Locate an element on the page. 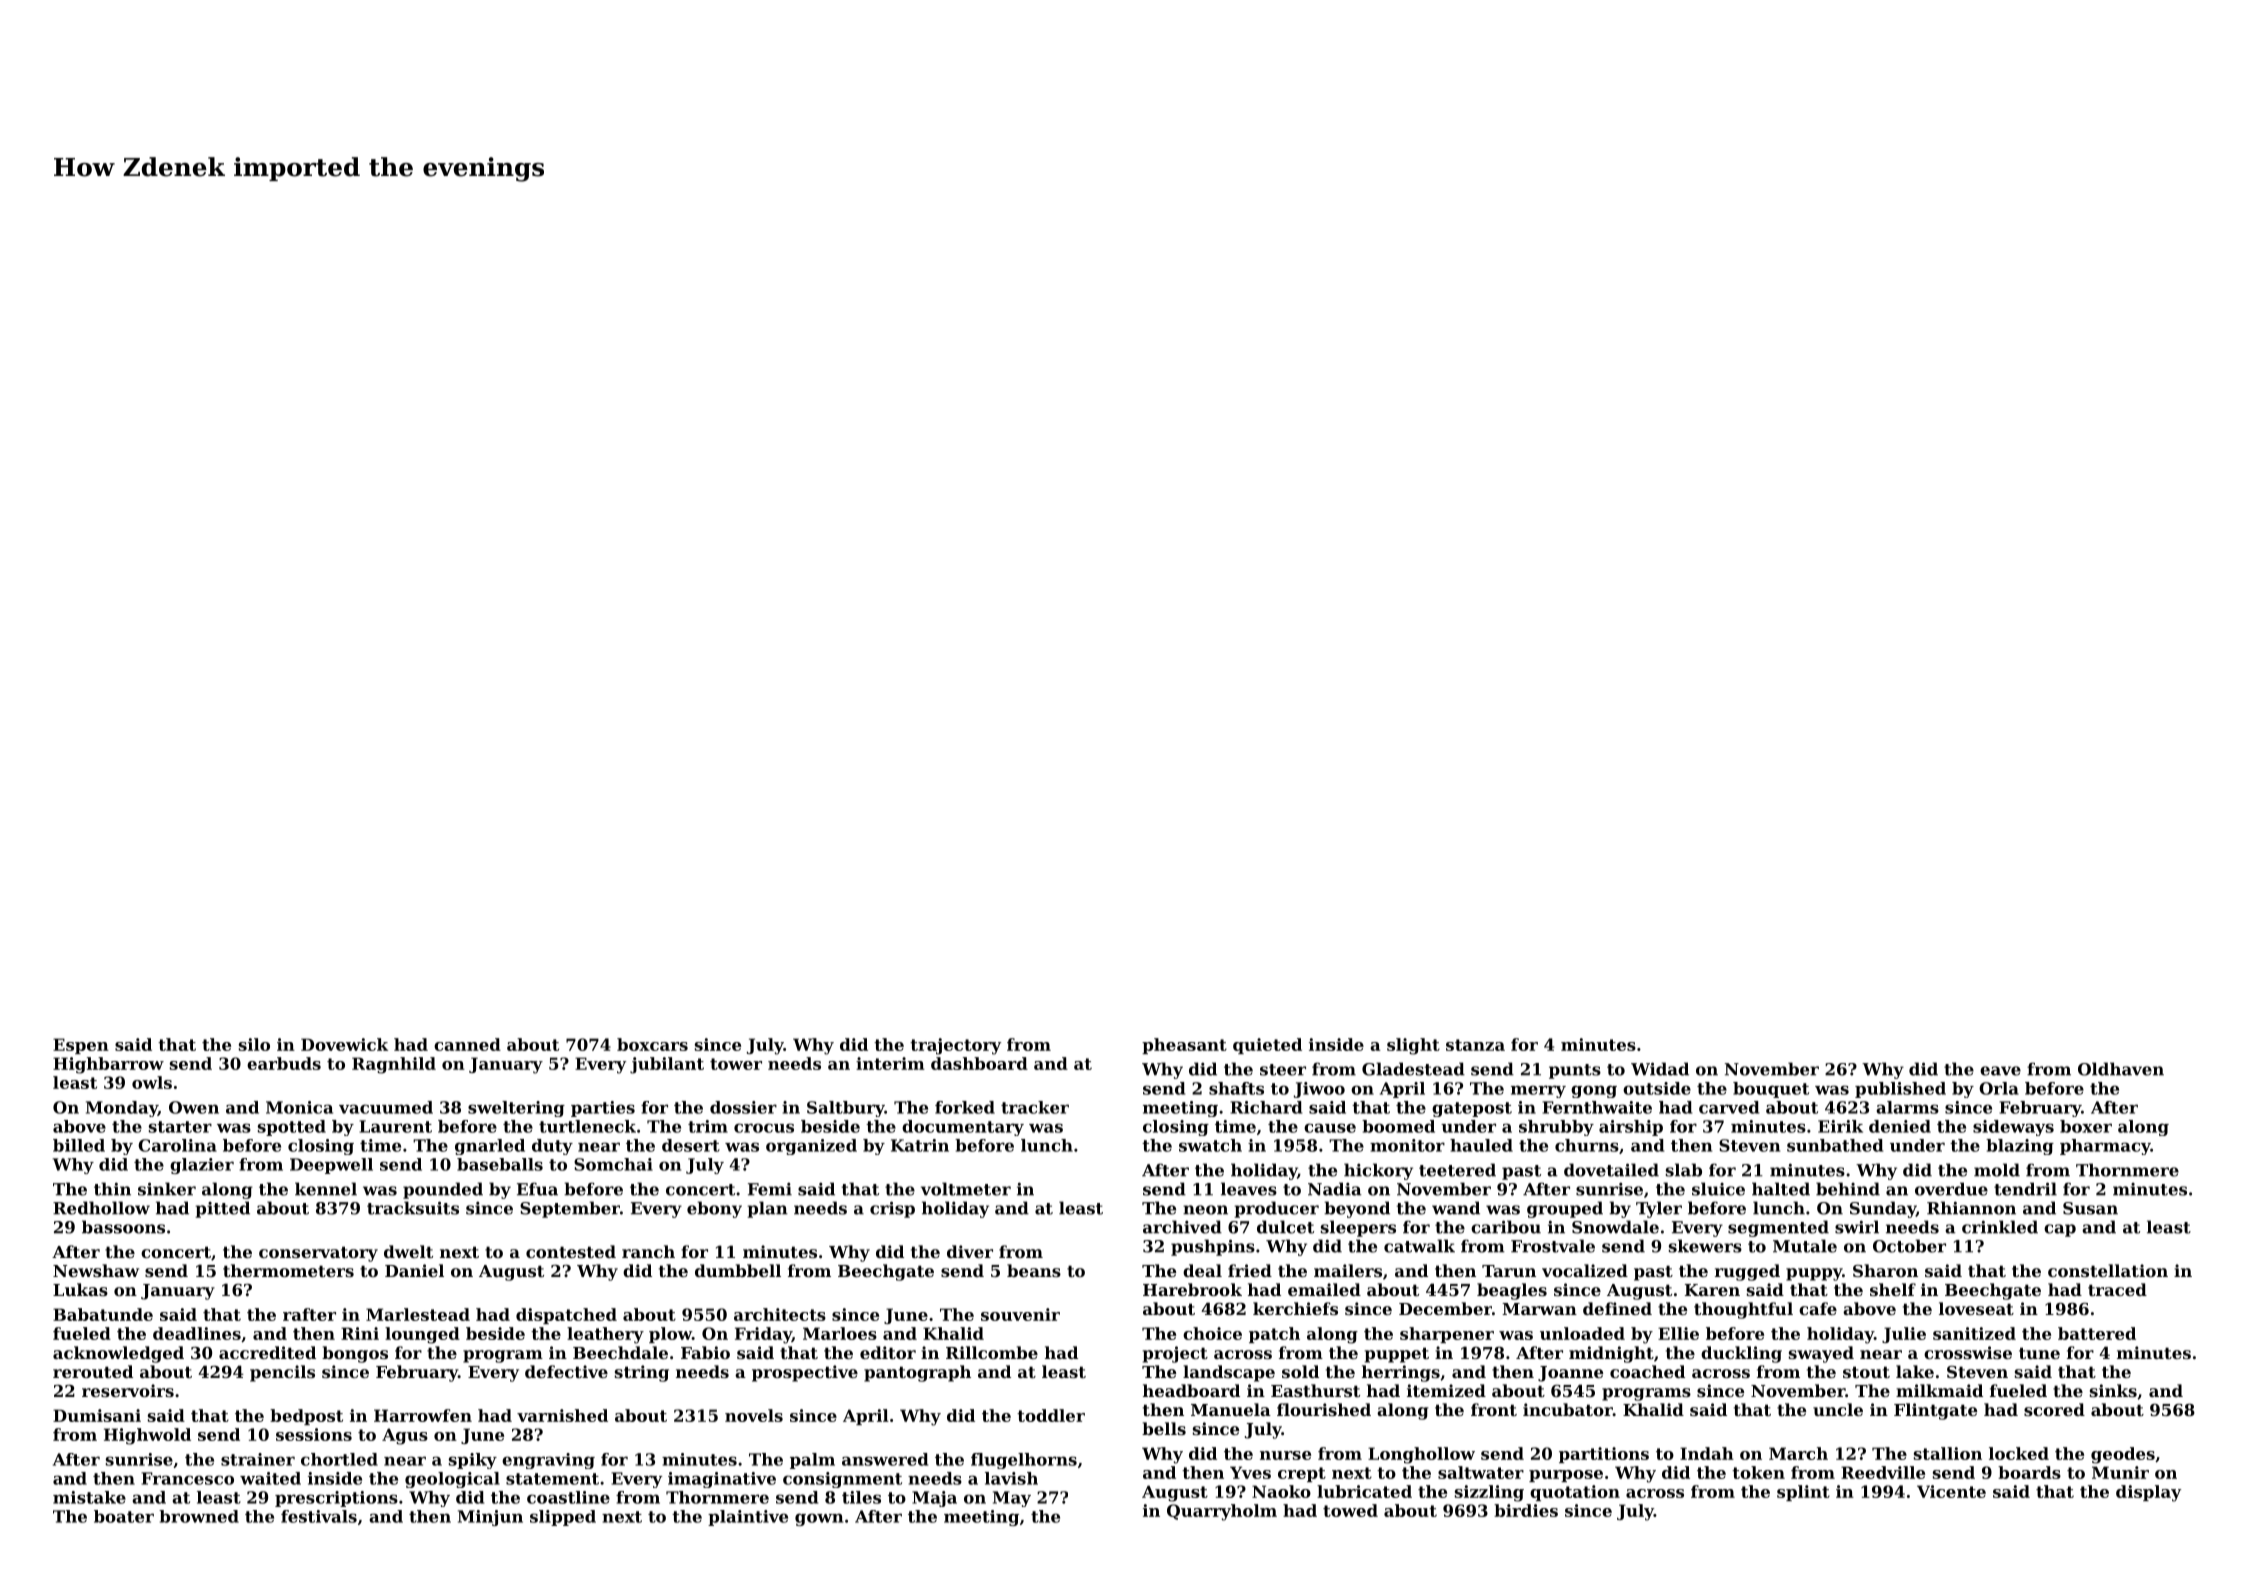 This page has height=1592, width=2251. pheasant is located at coordinates (1184, 1046).
